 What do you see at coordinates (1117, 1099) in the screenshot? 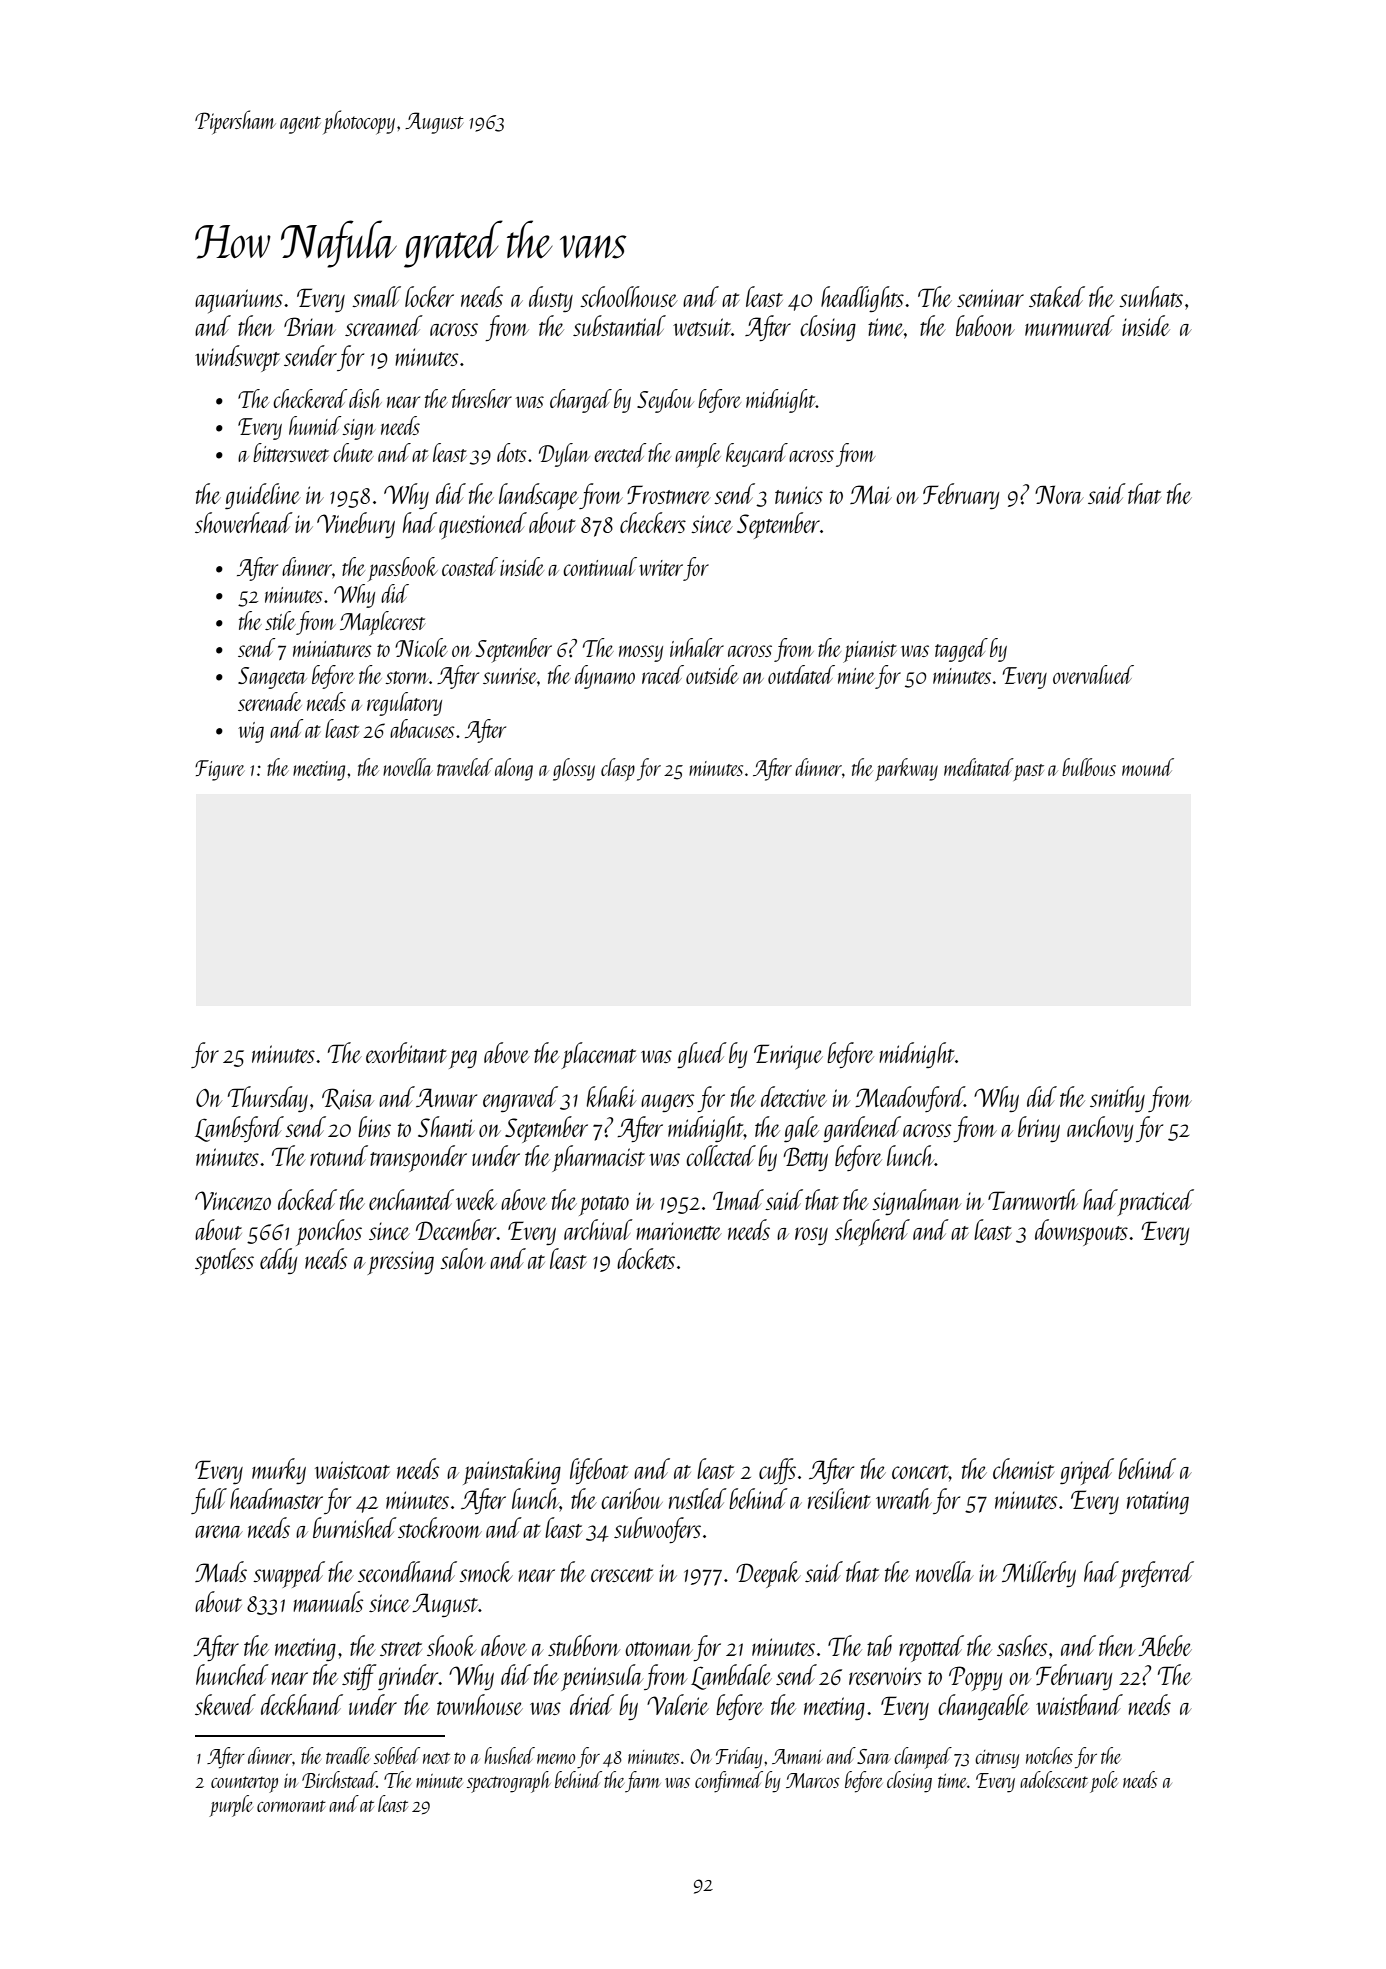
I see `smithy` at bounding box center [1117, 1099].
